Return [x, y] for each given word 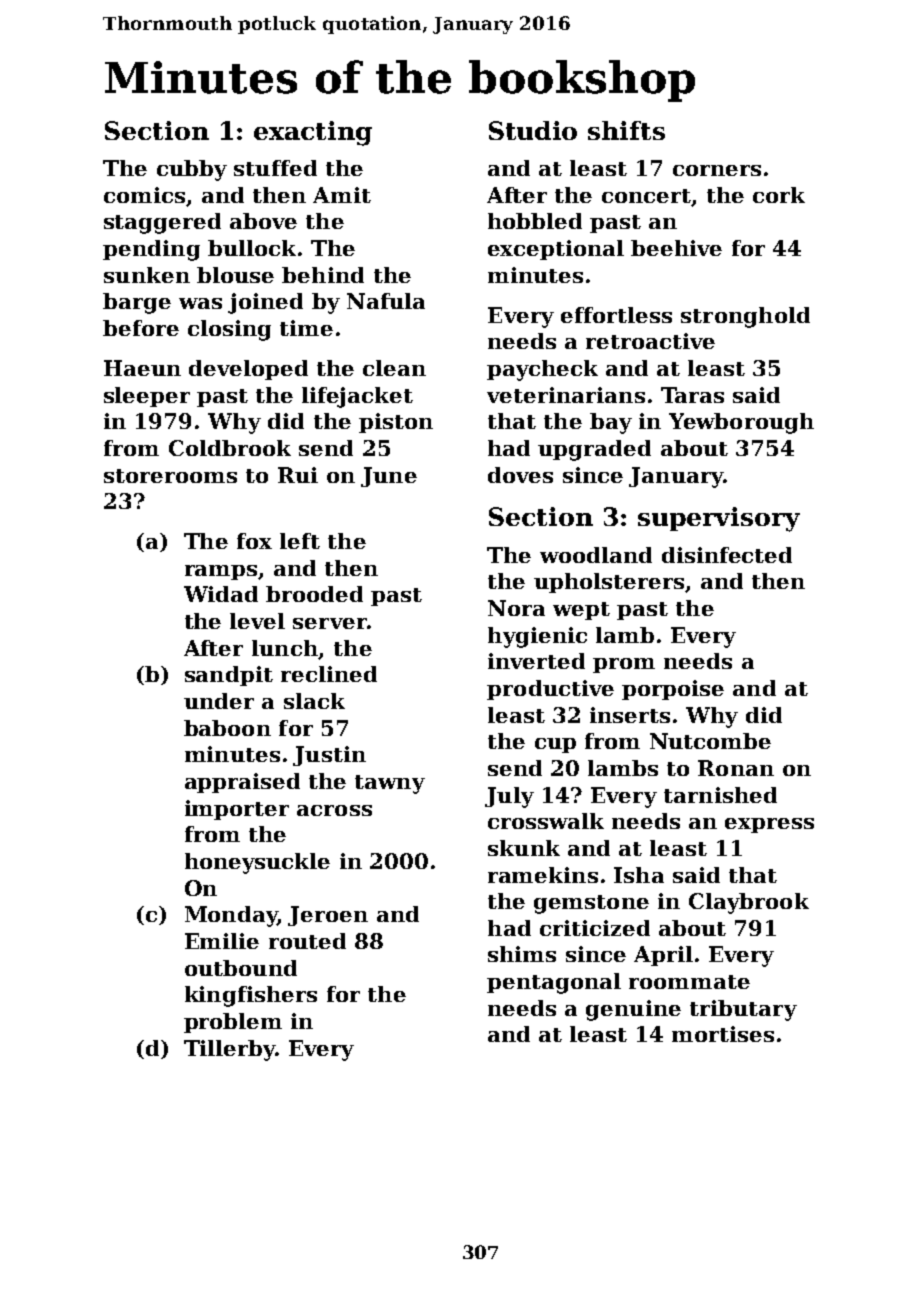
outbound [241, 968]
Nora [516, 608]
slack [314, 701]
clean [394, 368]
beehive [676, 248]
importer [237, 810]
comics [144, 195]
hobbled [535, 221]
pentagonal [554, 983]
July [509, 797]
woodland [596, 555]
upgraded [594, 450]
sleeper [147, 397]
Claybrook [749, 903]
